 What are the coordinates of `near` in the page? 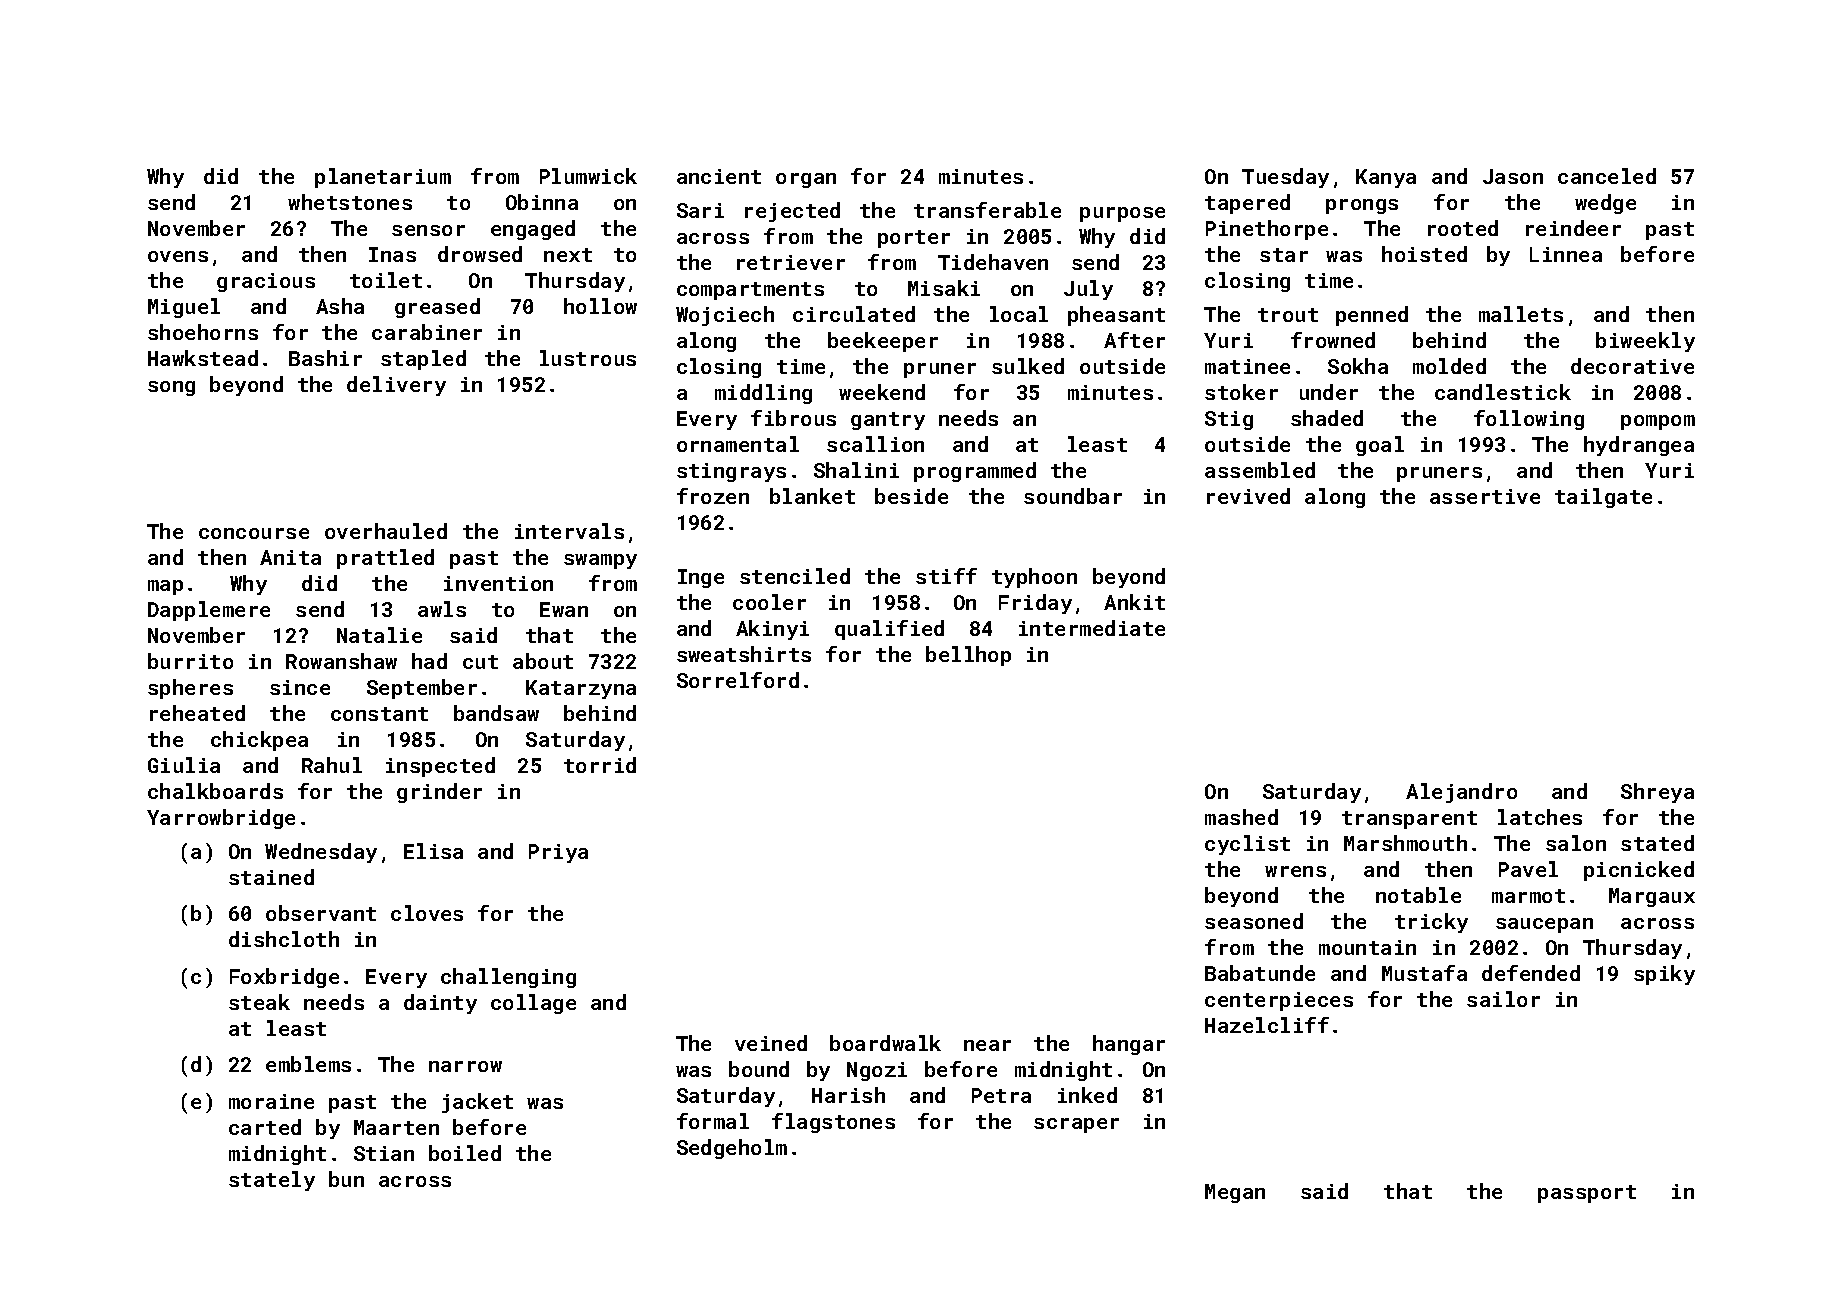 It's located at (987, 1045).
